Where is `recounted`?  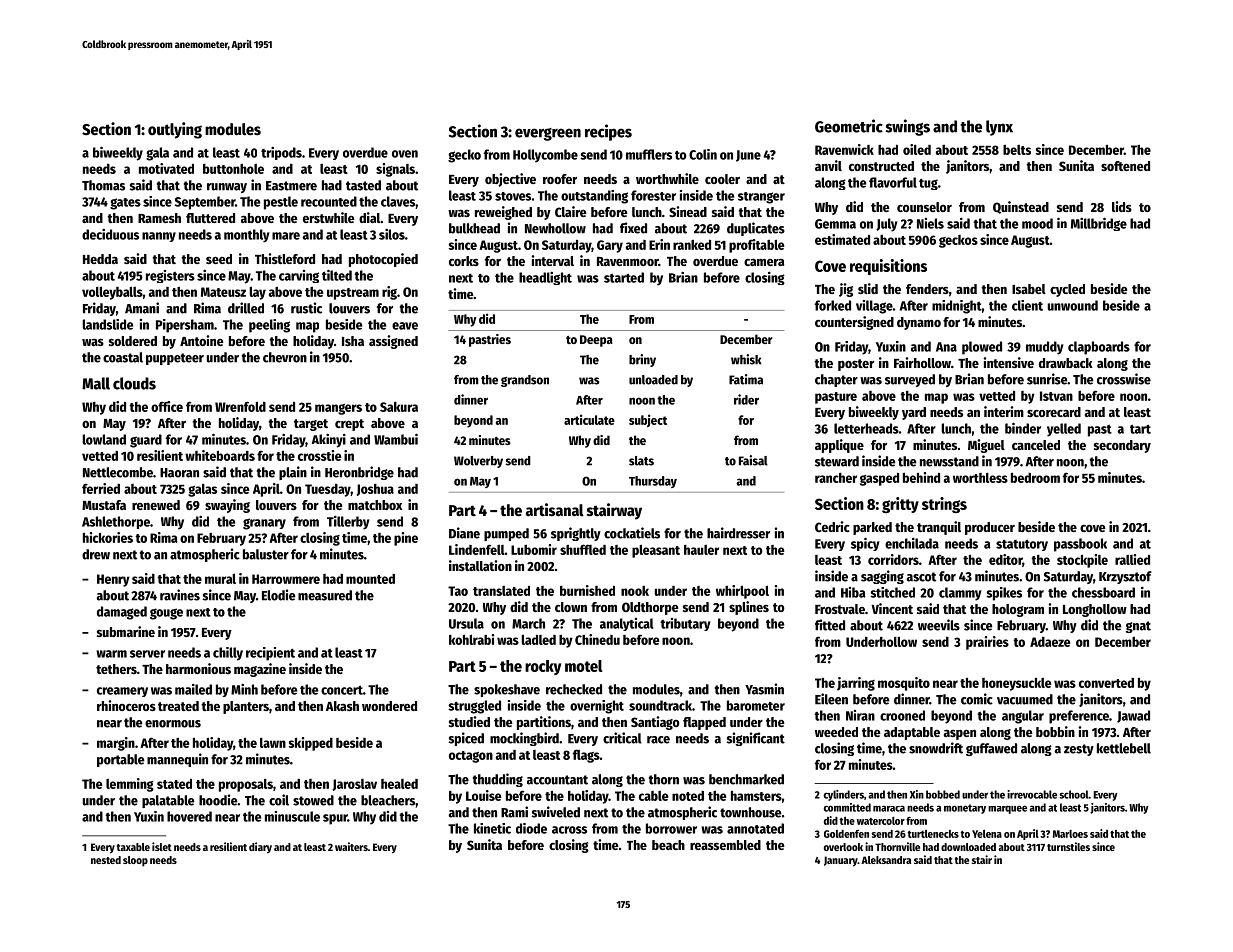 recounted is located at coordinates (329, 201).
